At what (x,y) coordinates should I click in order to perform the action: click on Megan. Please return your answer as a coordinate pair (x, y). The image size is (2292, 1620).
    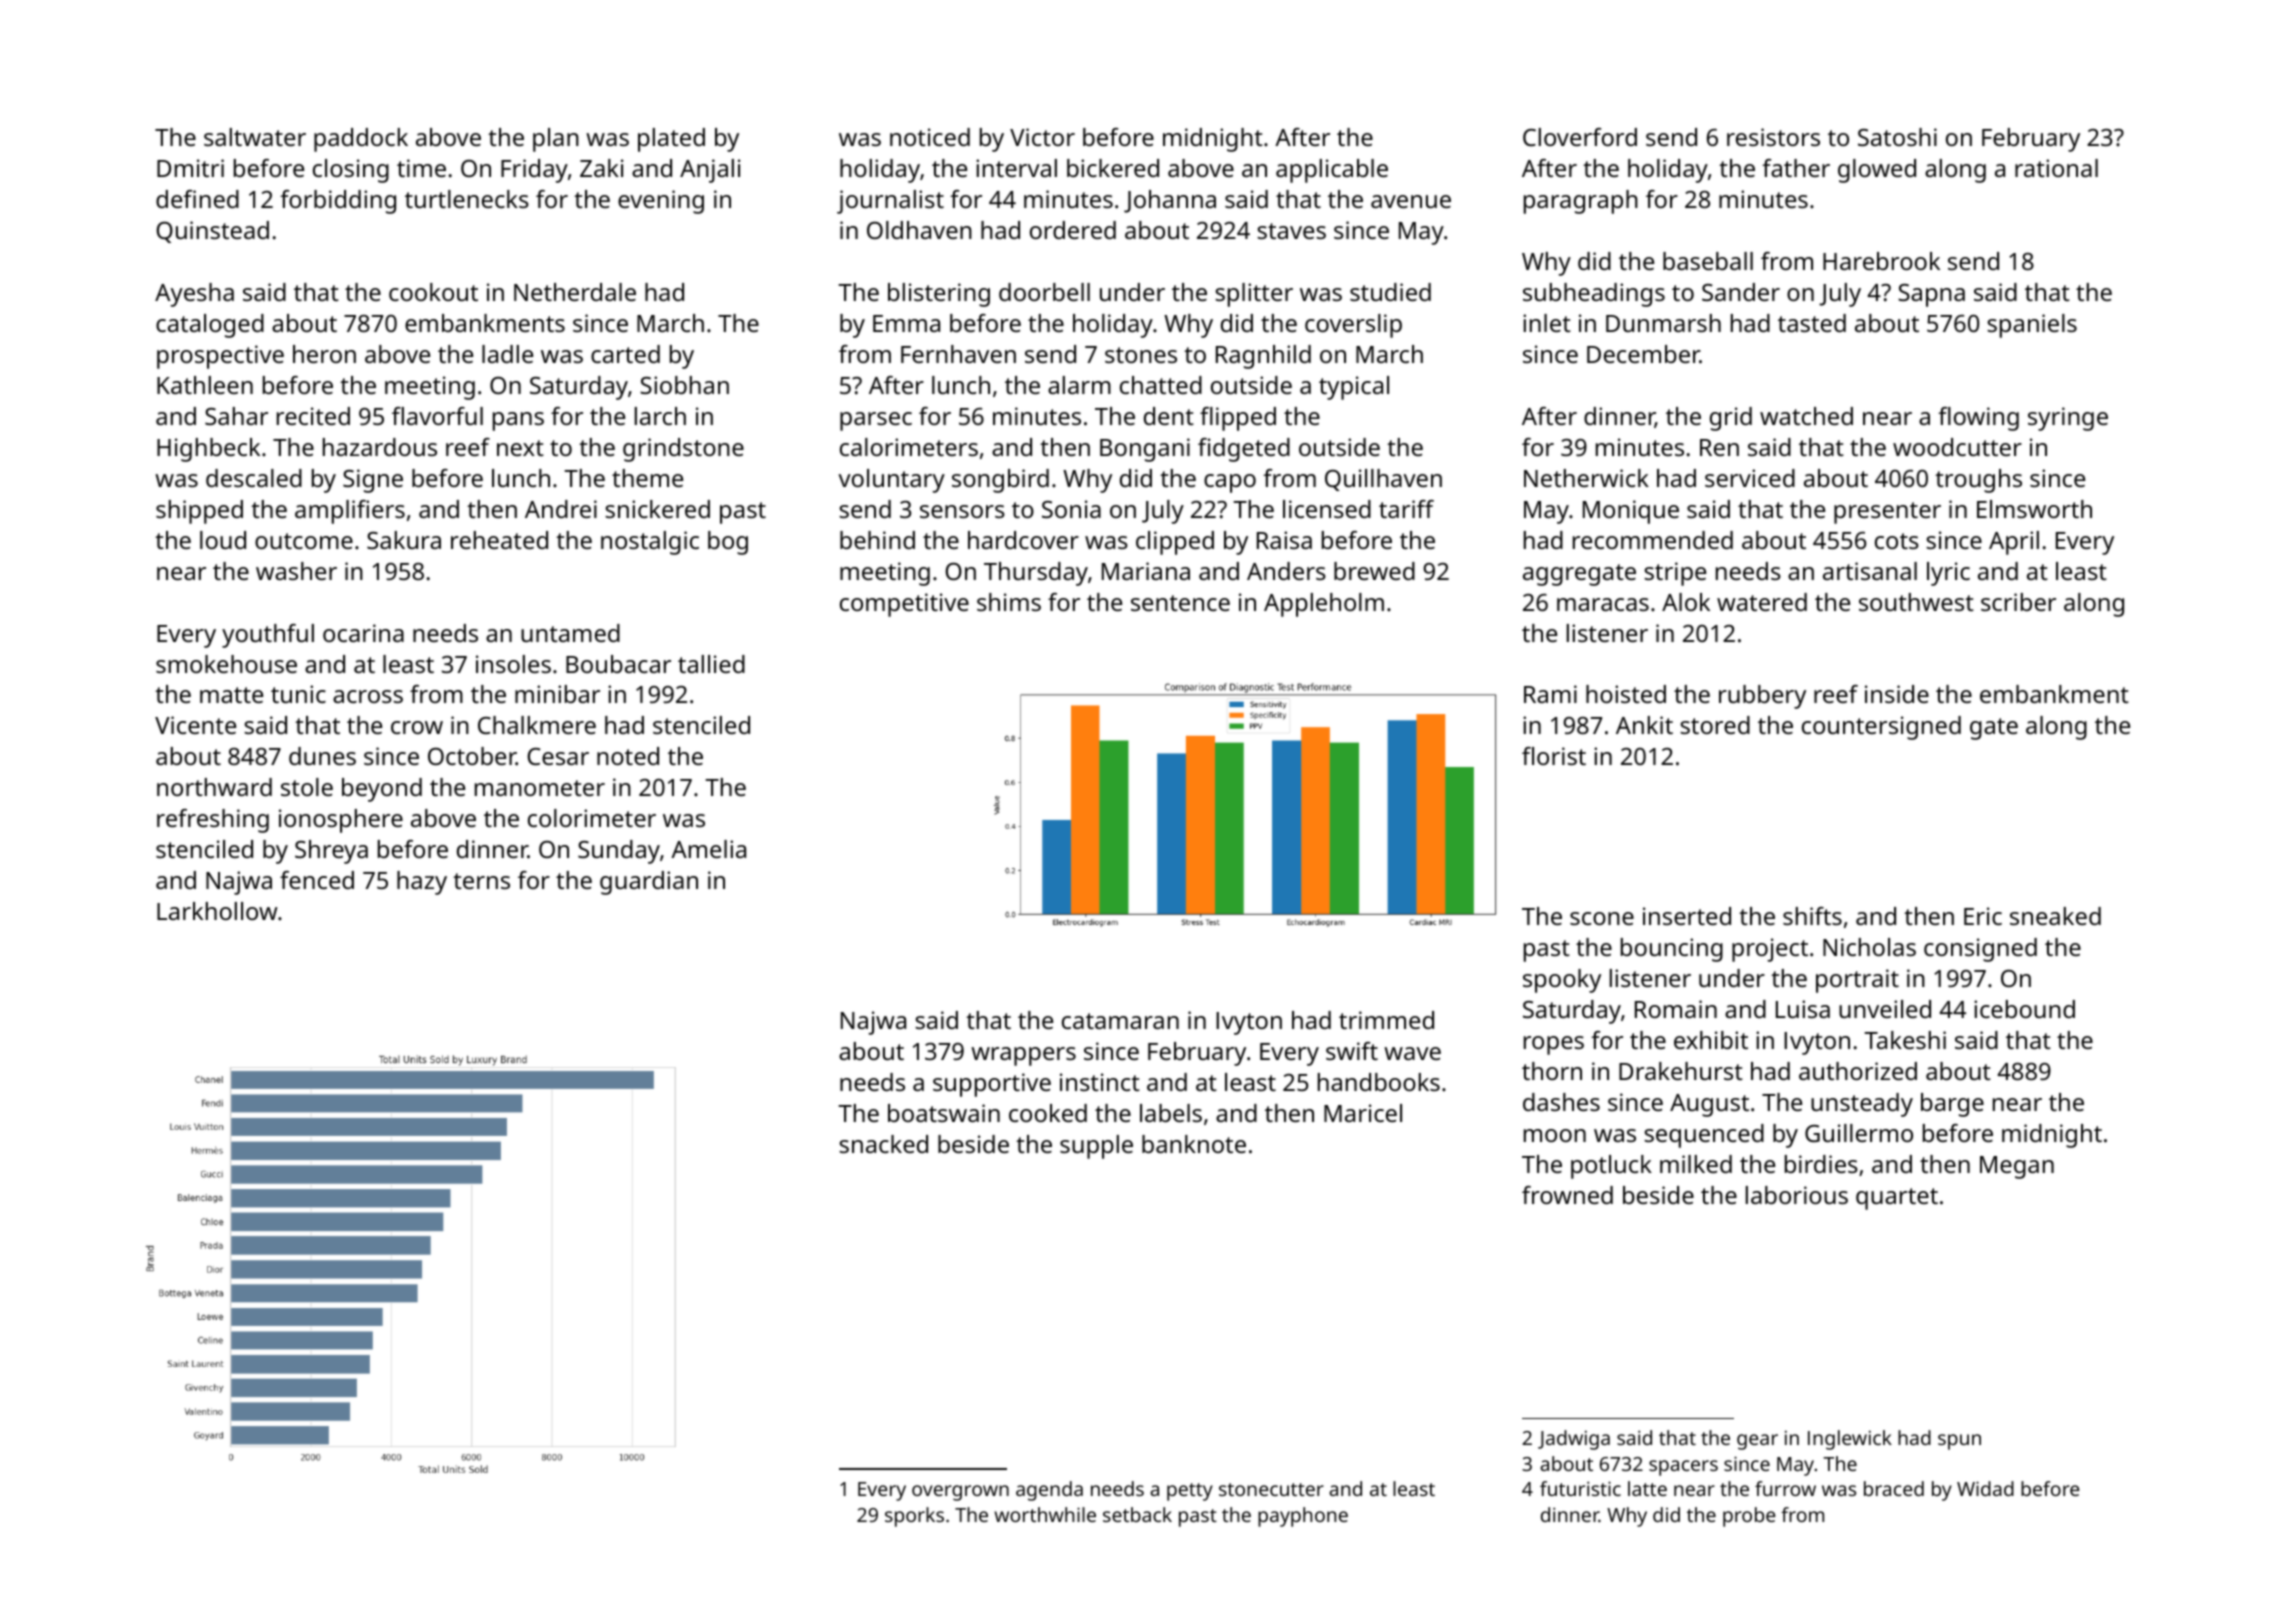
    Looking at the image, I should click on (2017, 1167).
